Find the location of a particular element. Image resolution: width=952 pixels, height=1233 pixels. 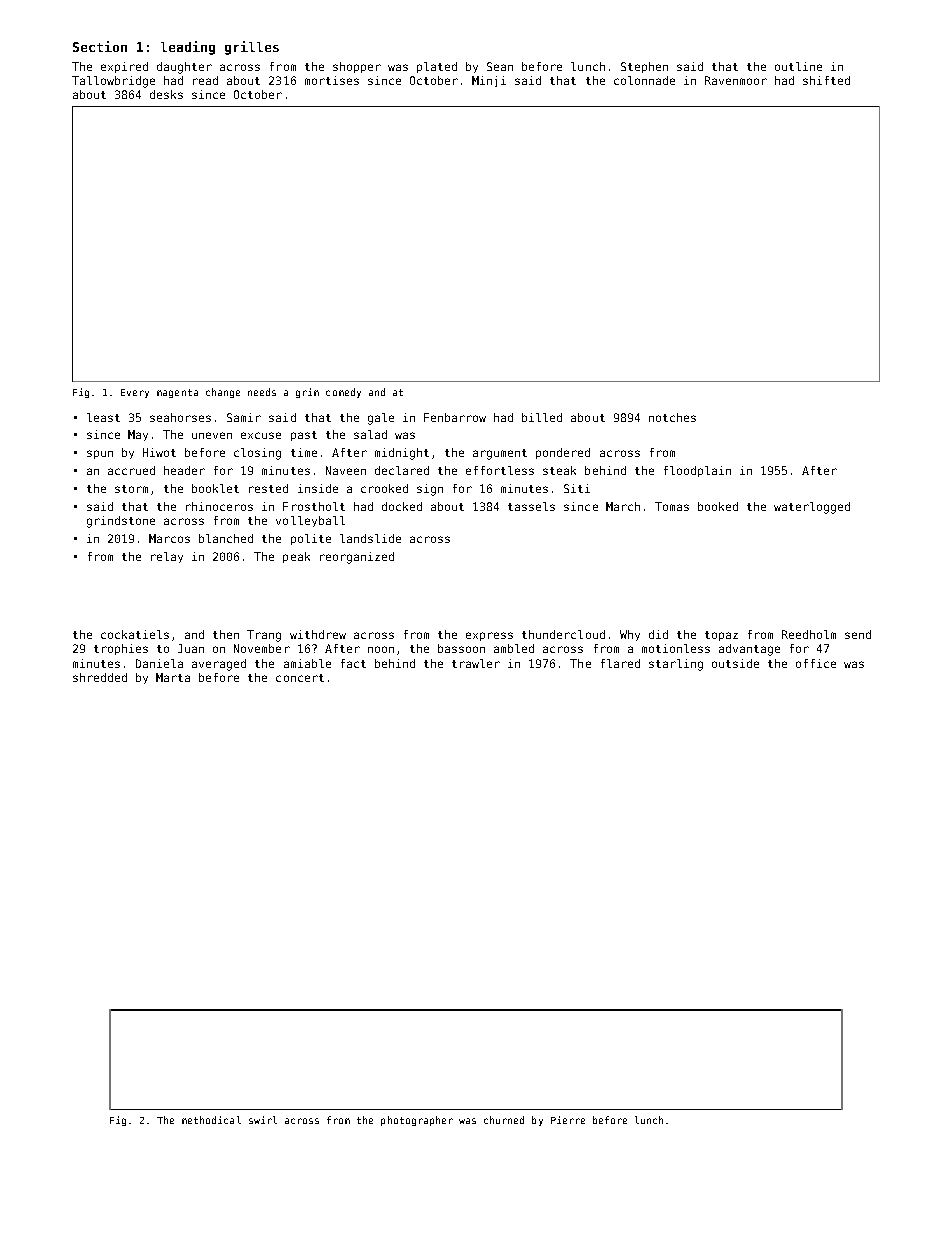

shopper is located at coordinates (357, 67).
